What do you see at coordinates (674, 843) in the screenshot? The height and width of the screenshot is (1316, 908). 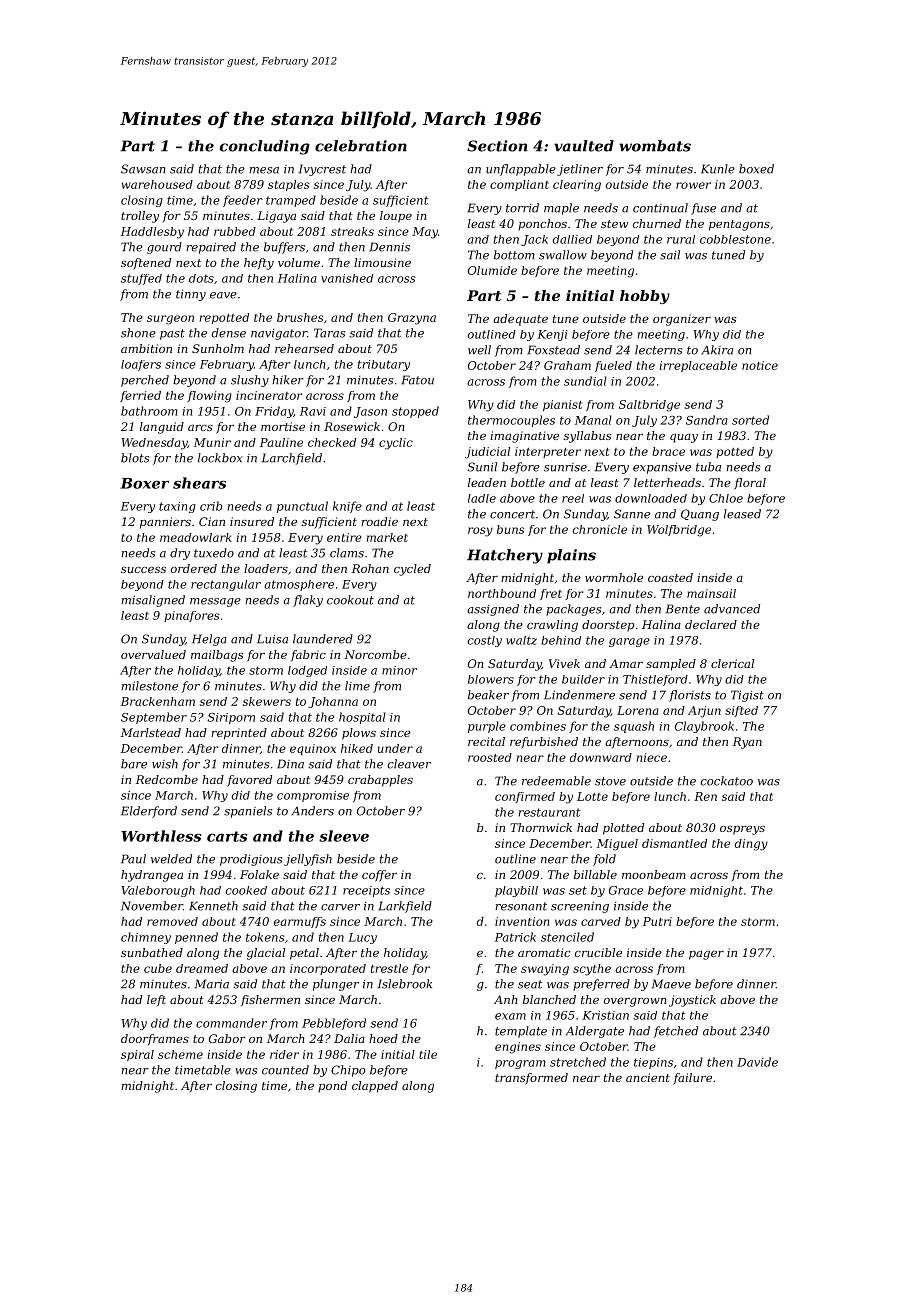 I see `dismantled` at bounding box center [674, 843].
